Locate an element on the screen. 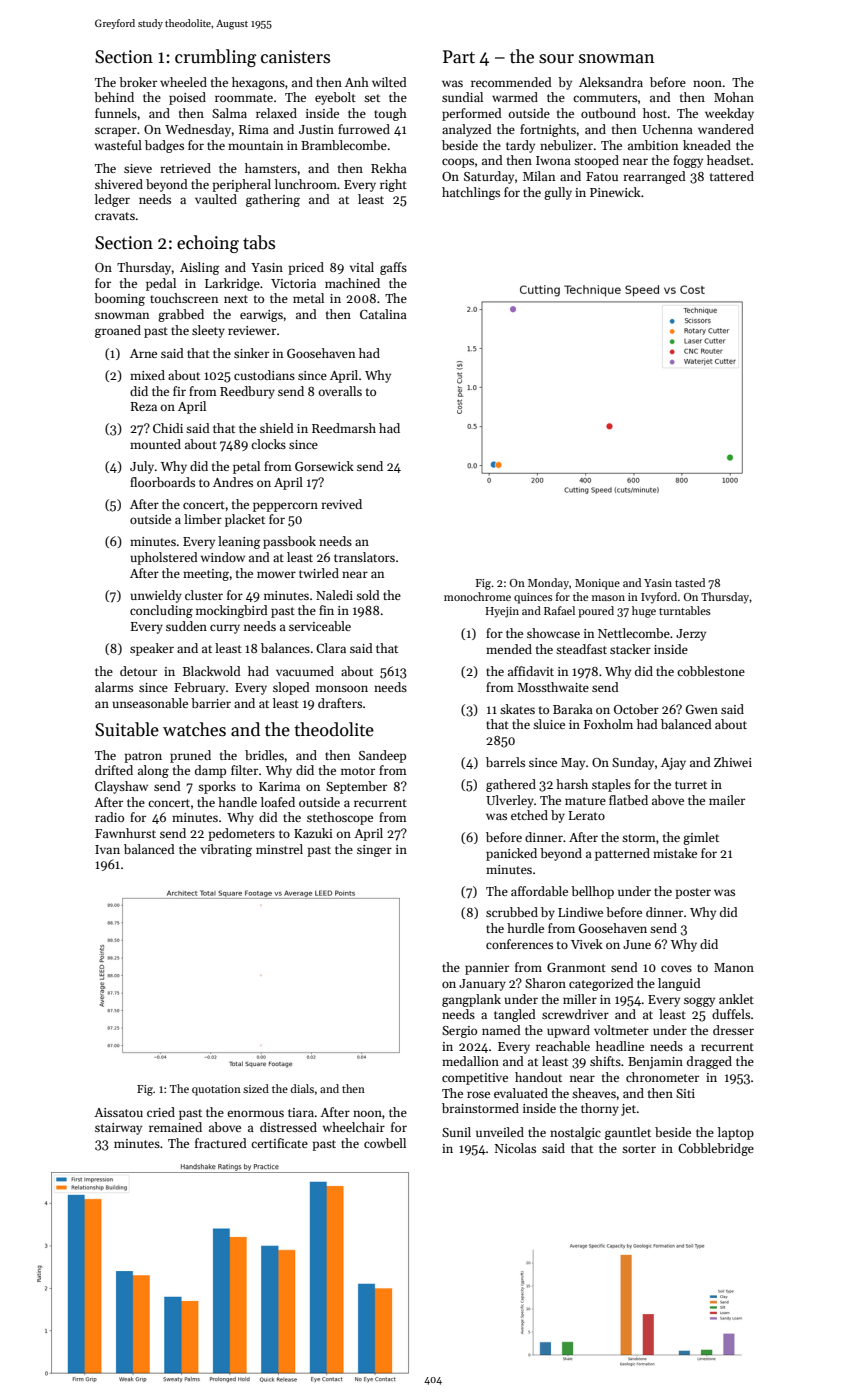 The height and width of the screenshot is (1400, 849). Gorsewick is located at coordinates (324, 466).
